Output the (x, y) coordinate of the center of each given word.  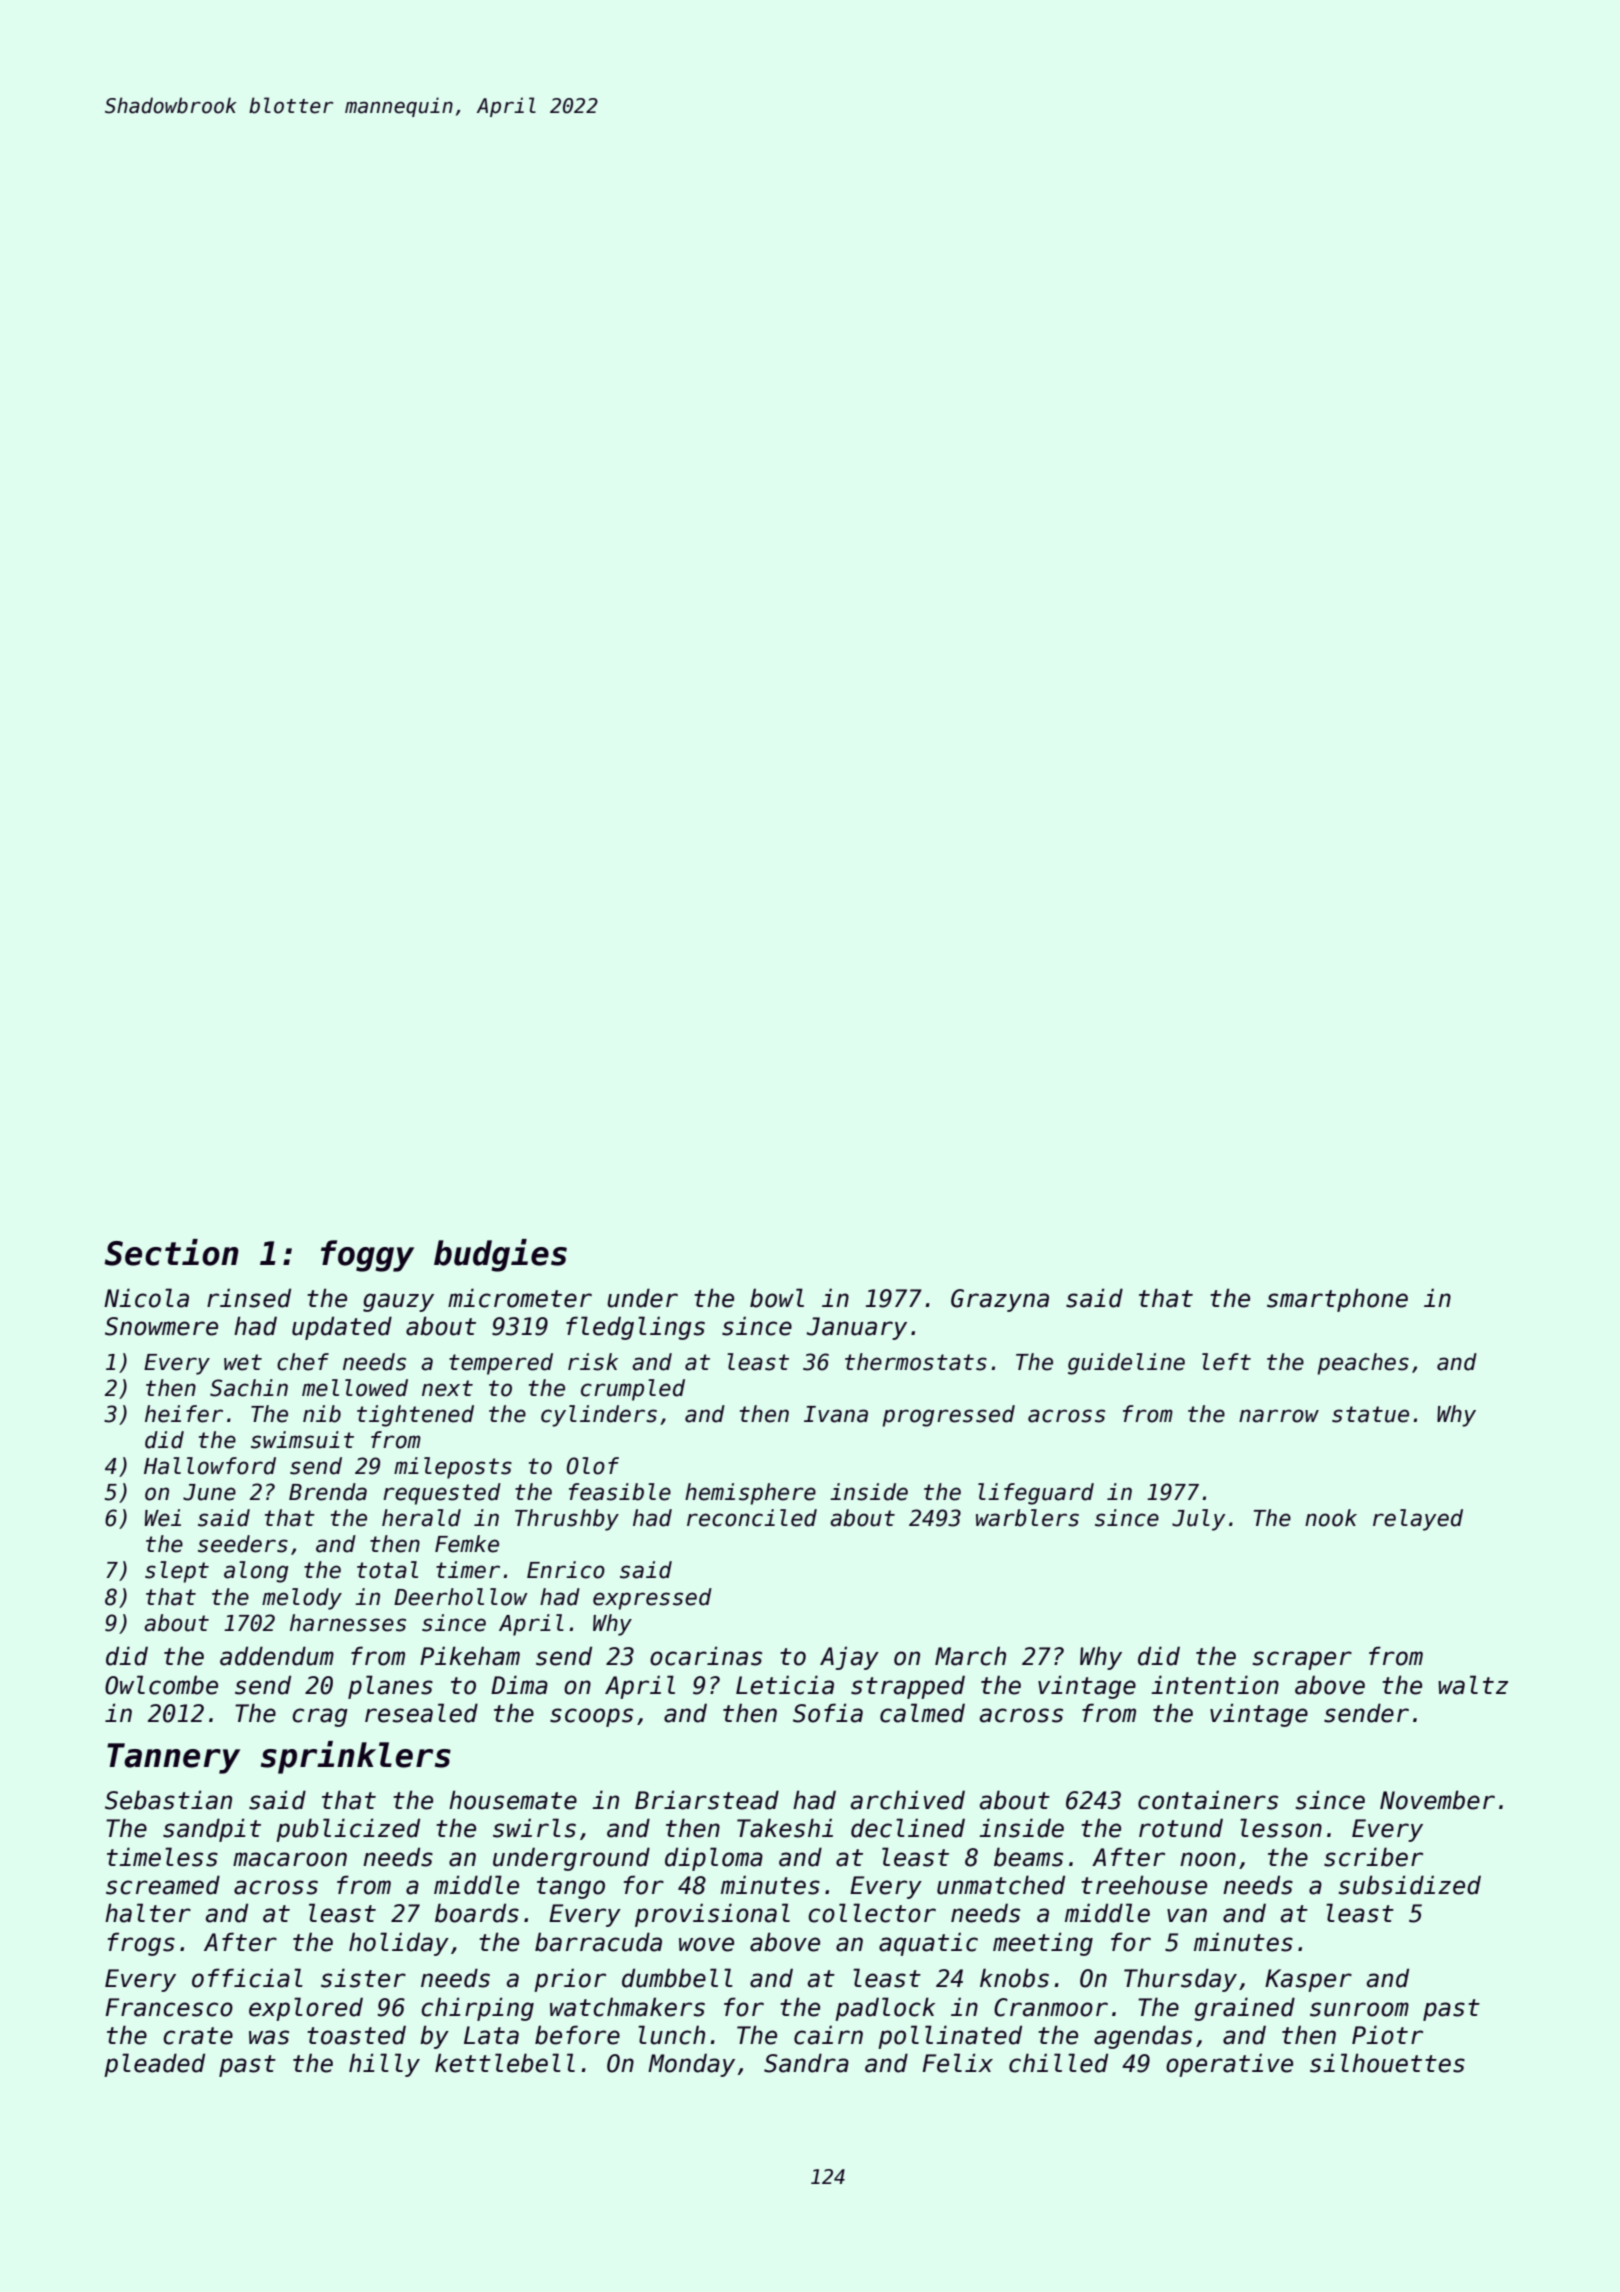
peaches (1363, 1364)
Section (171, 1252)
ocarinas (706, 1656)
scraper (1302, 1660)
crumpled (633, 1390)
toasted (356, 2035)
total (387, 1570)
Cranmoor (1051, 2007)
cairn (828, 2035)
